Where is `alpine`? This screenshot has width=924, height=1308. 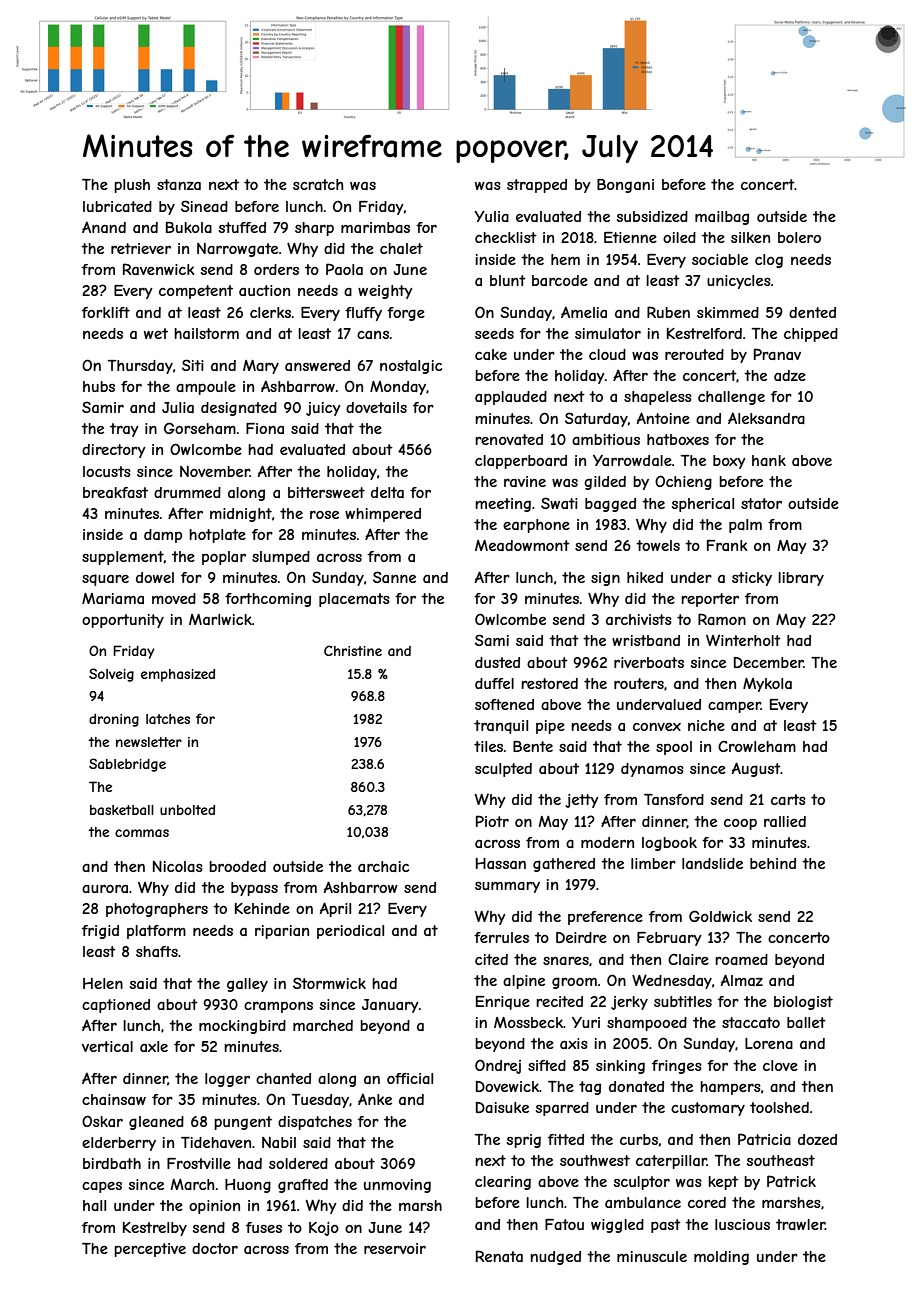
alpine is located at coordinates (524, 982).
